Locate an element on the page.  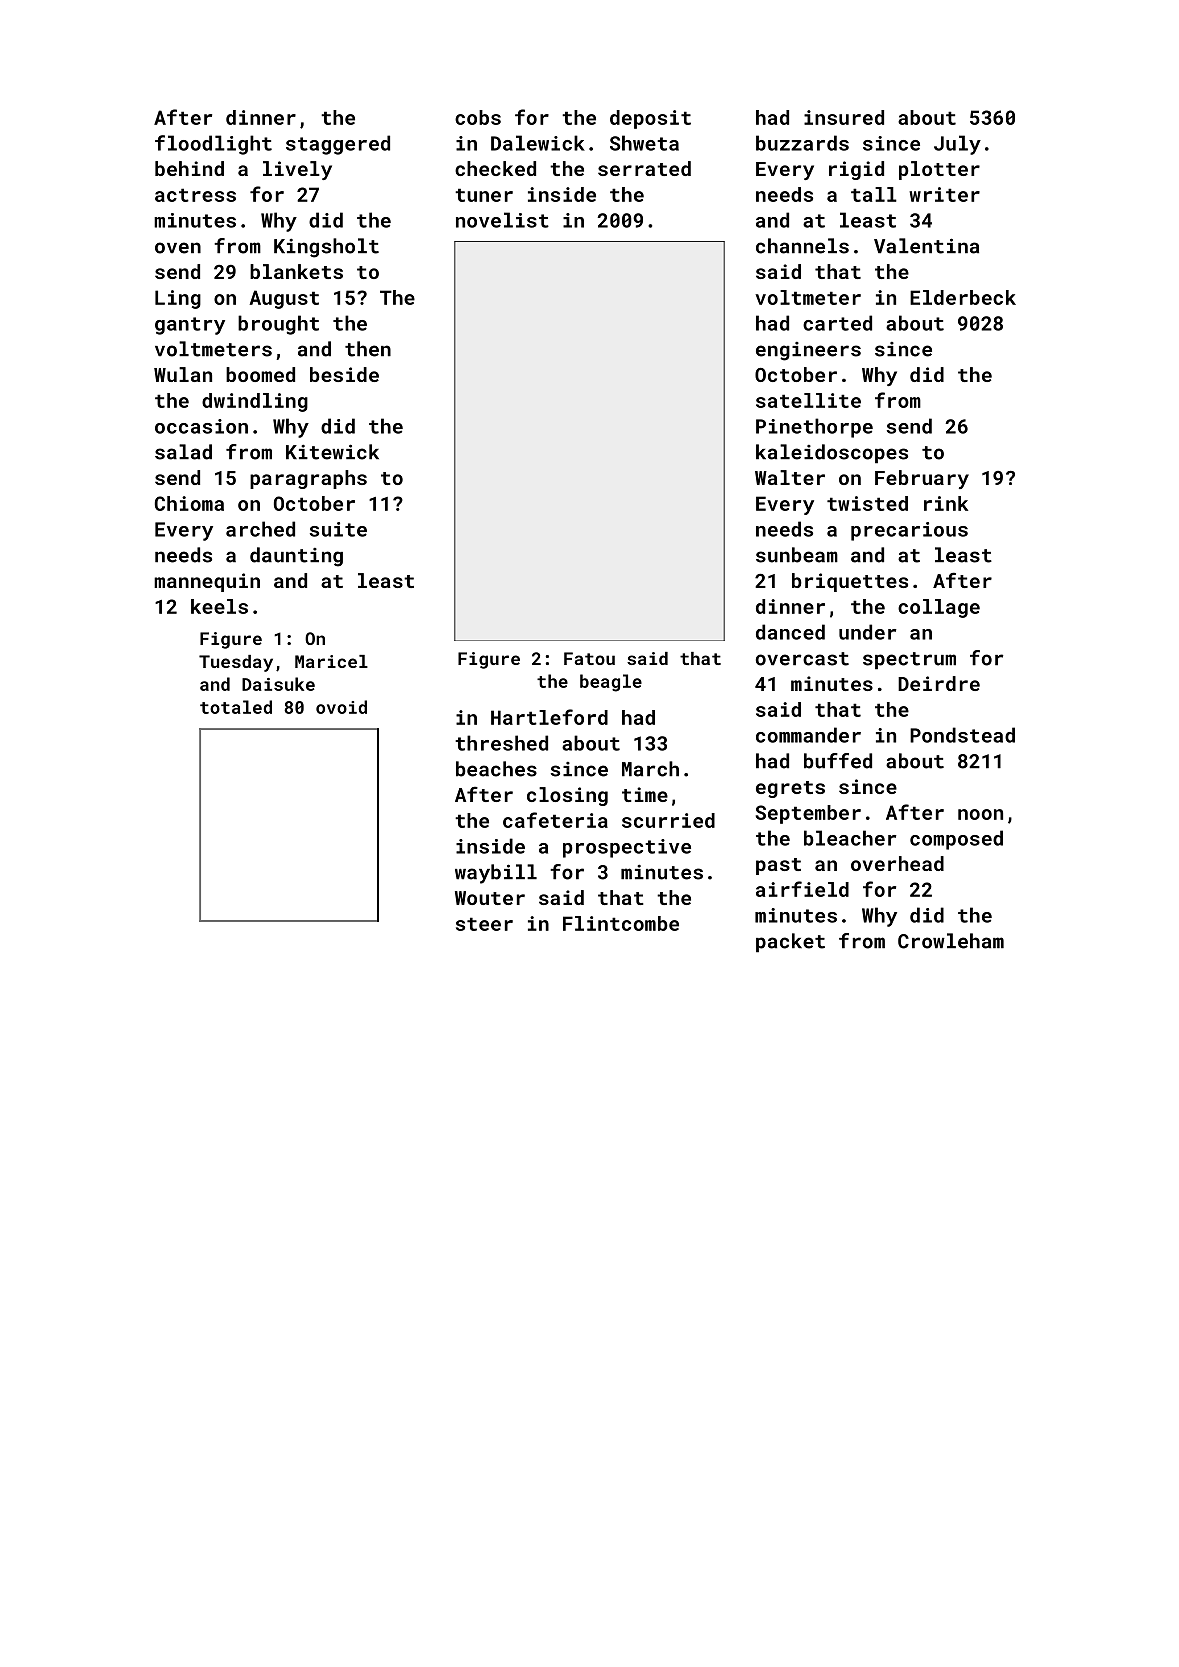
floodlight is located at coordinates (213, 145).
